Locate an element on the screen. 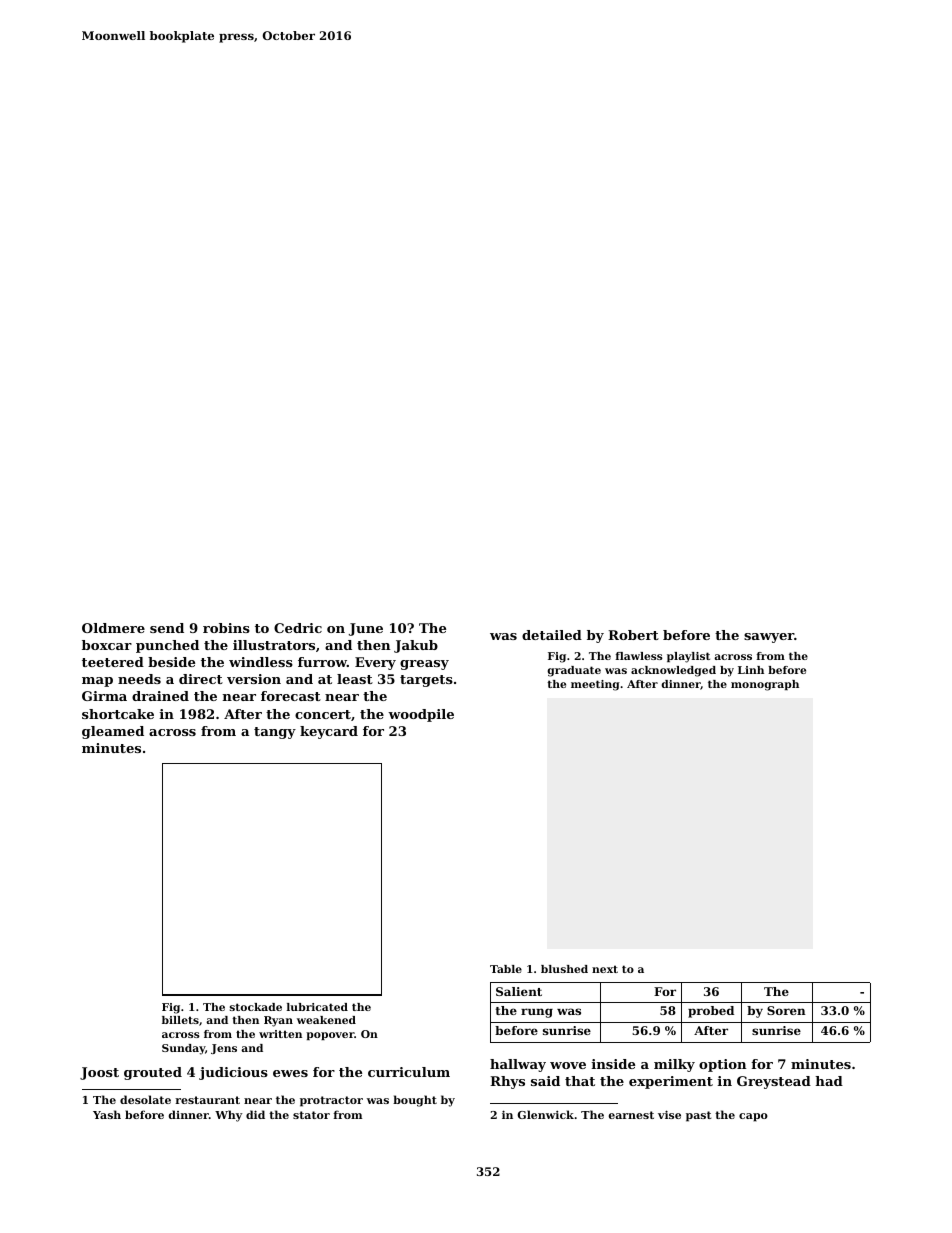 This screenshot has height=1233, width=952. stator is located at coordinates (311, 1115).
